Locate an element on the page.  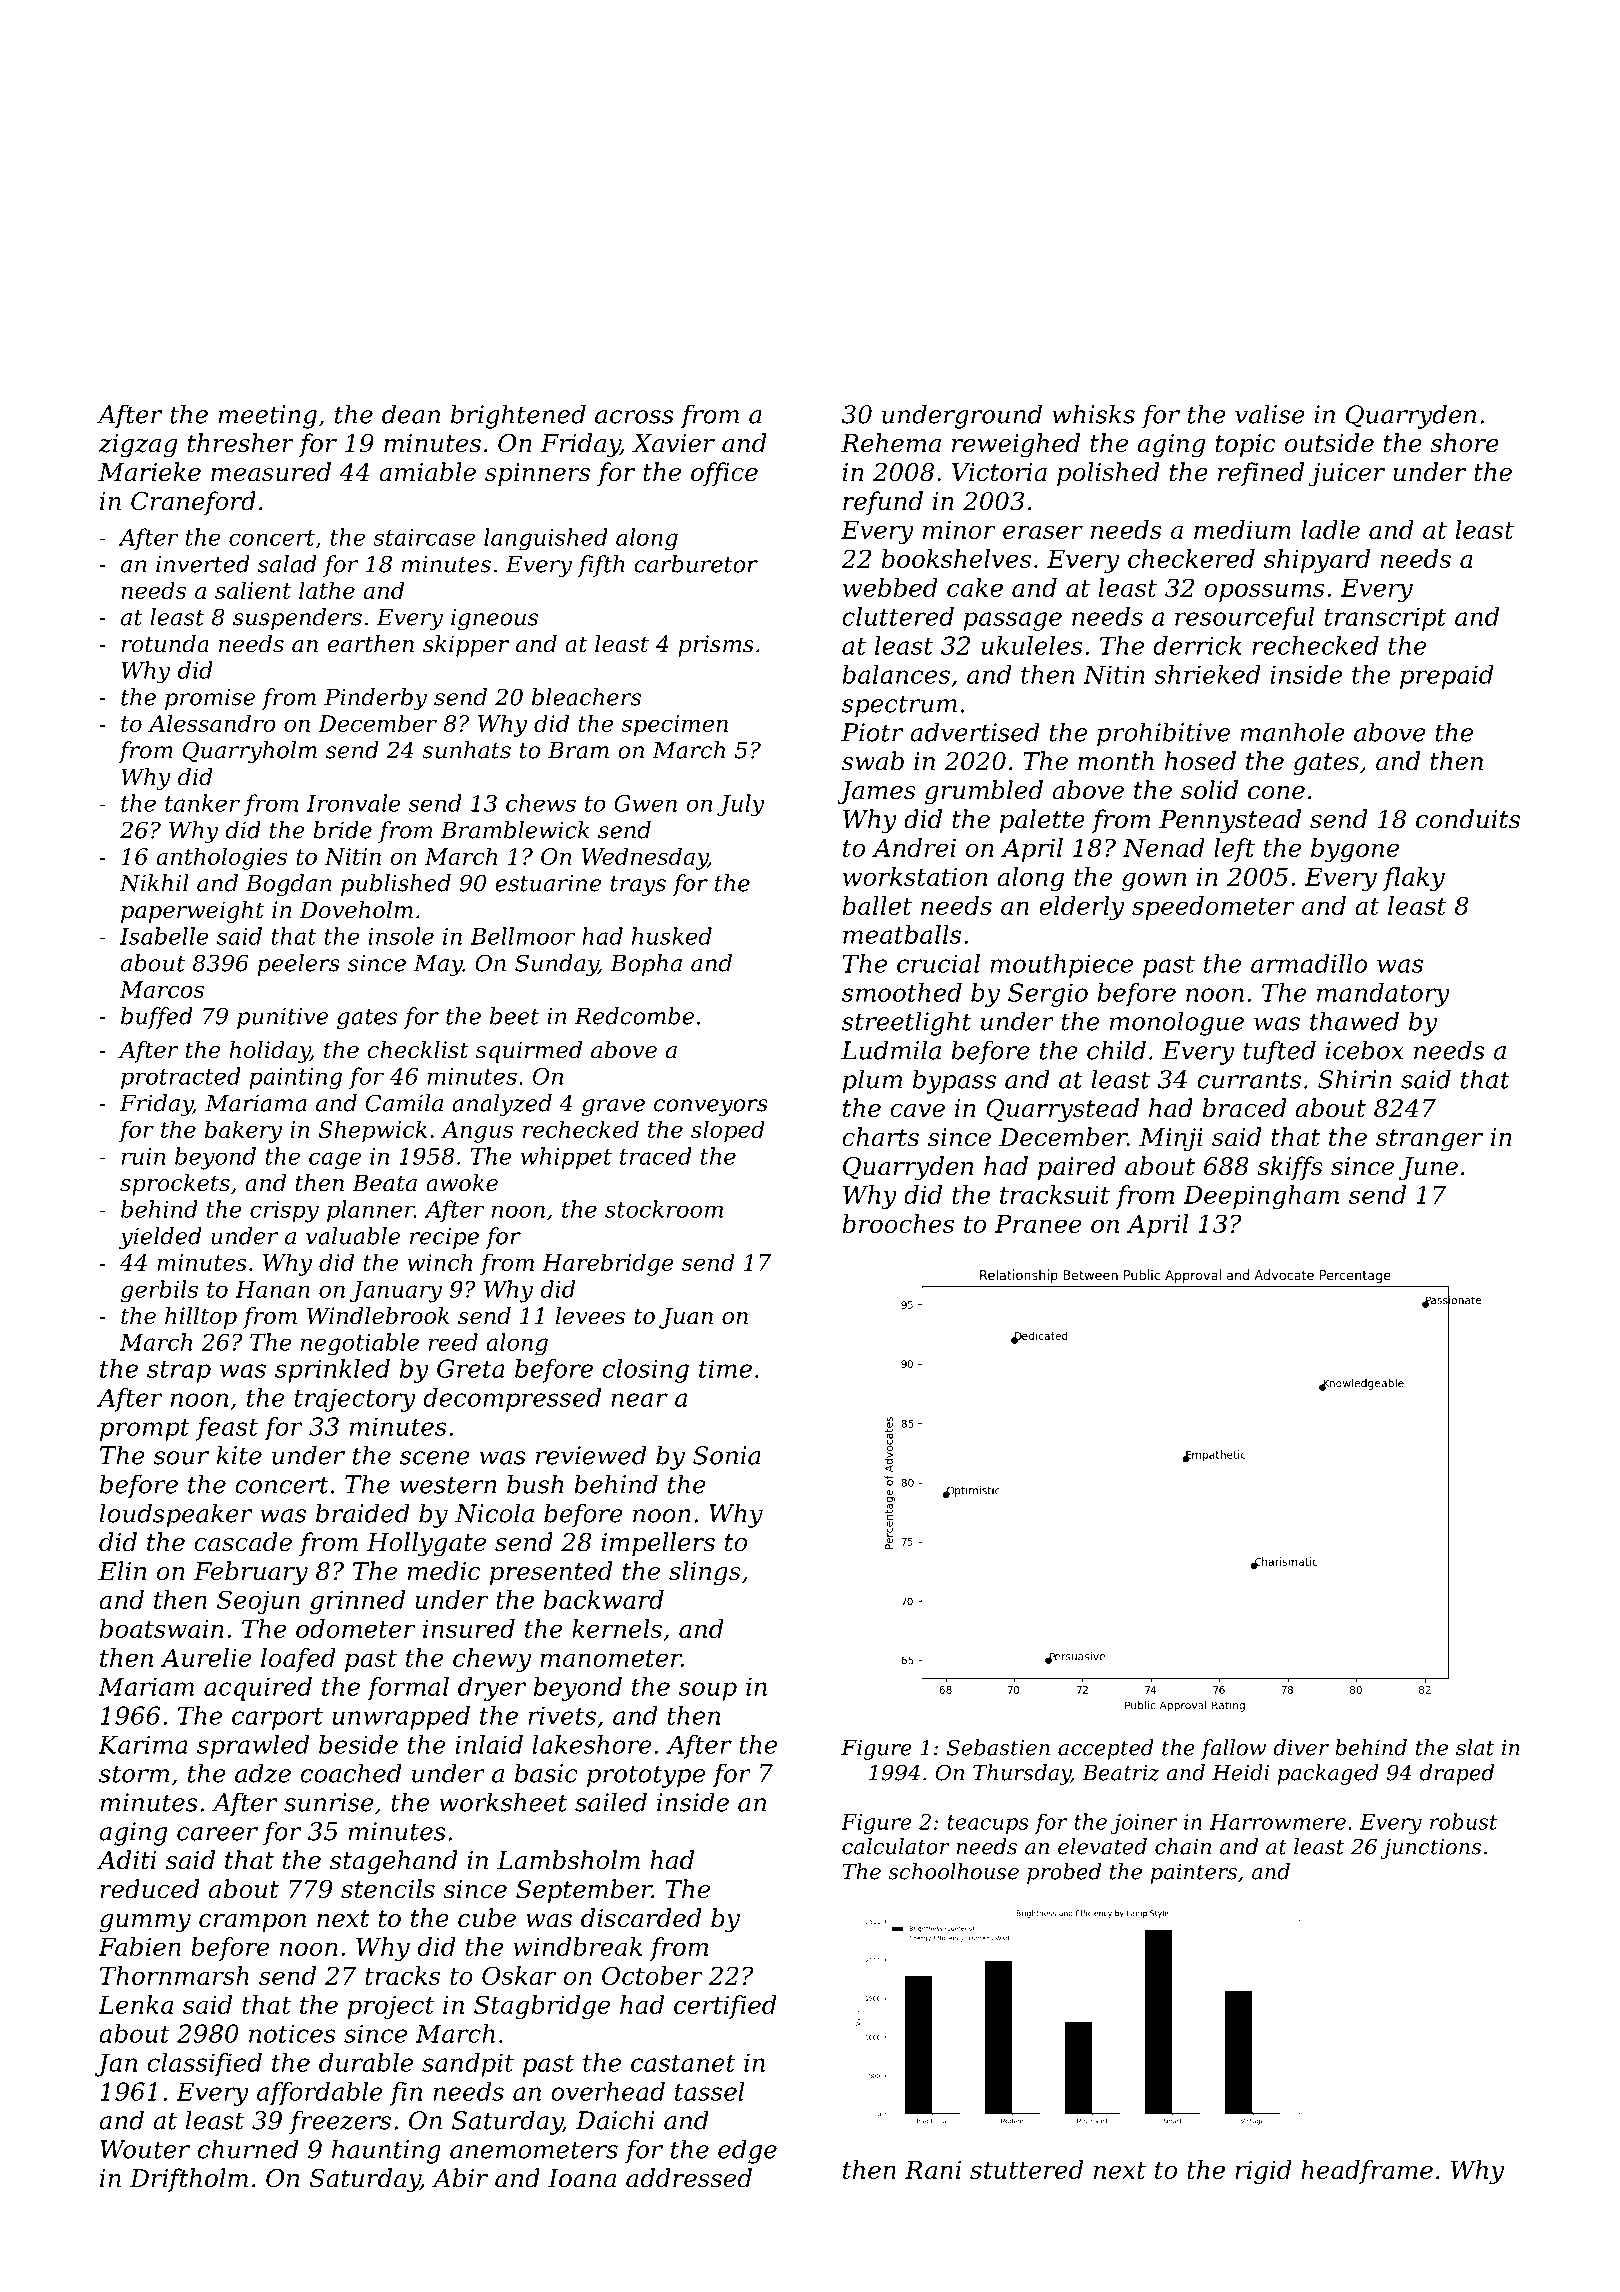
prompt is located at coordinates (145, 1430).
